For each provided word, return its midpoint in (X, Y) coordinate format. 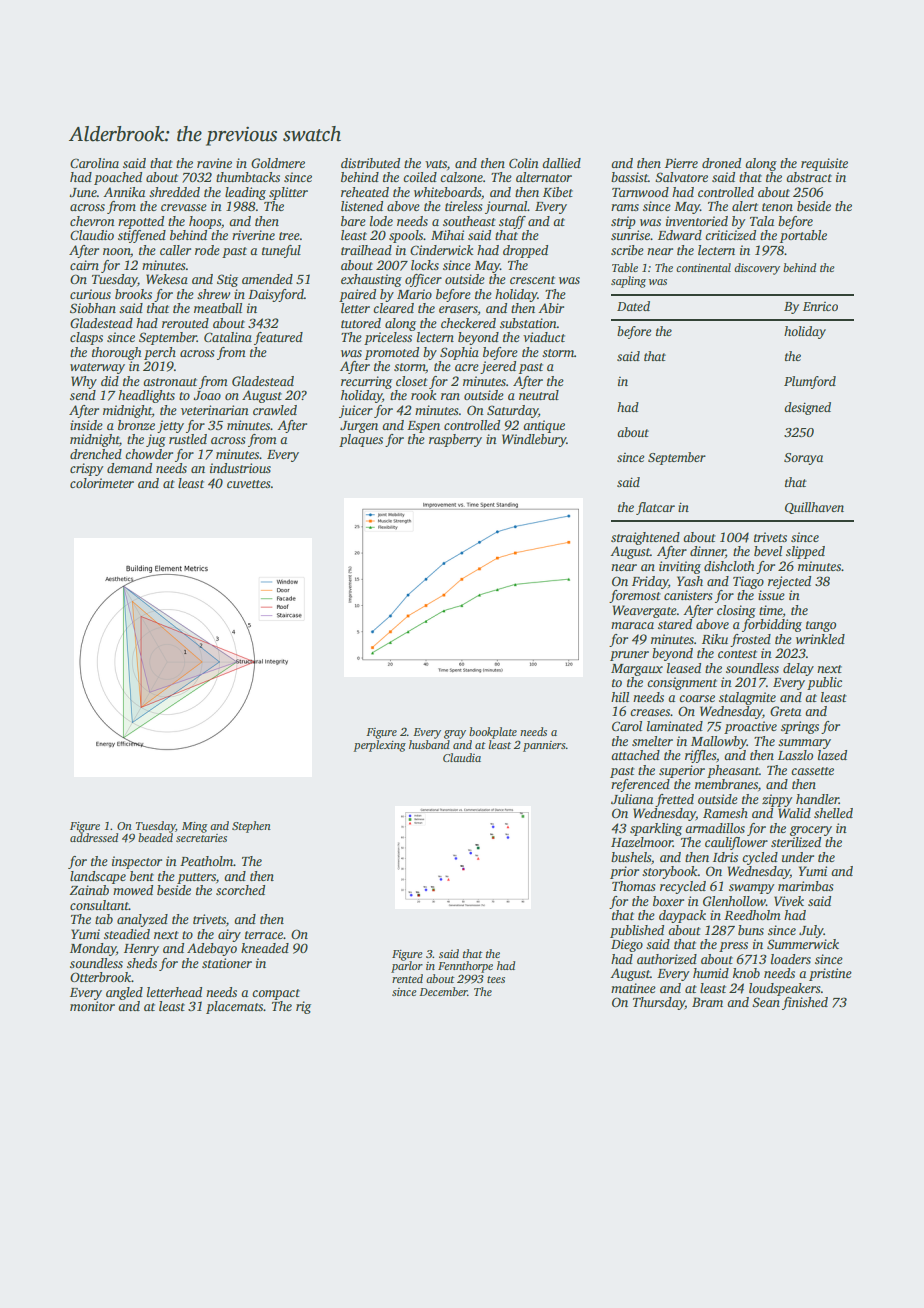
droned (721, 163)
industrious (240, 468)
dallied (561, 163)
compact (276, 994)
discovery (757, 269)
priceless (388, 338)
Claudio (92, 235)
